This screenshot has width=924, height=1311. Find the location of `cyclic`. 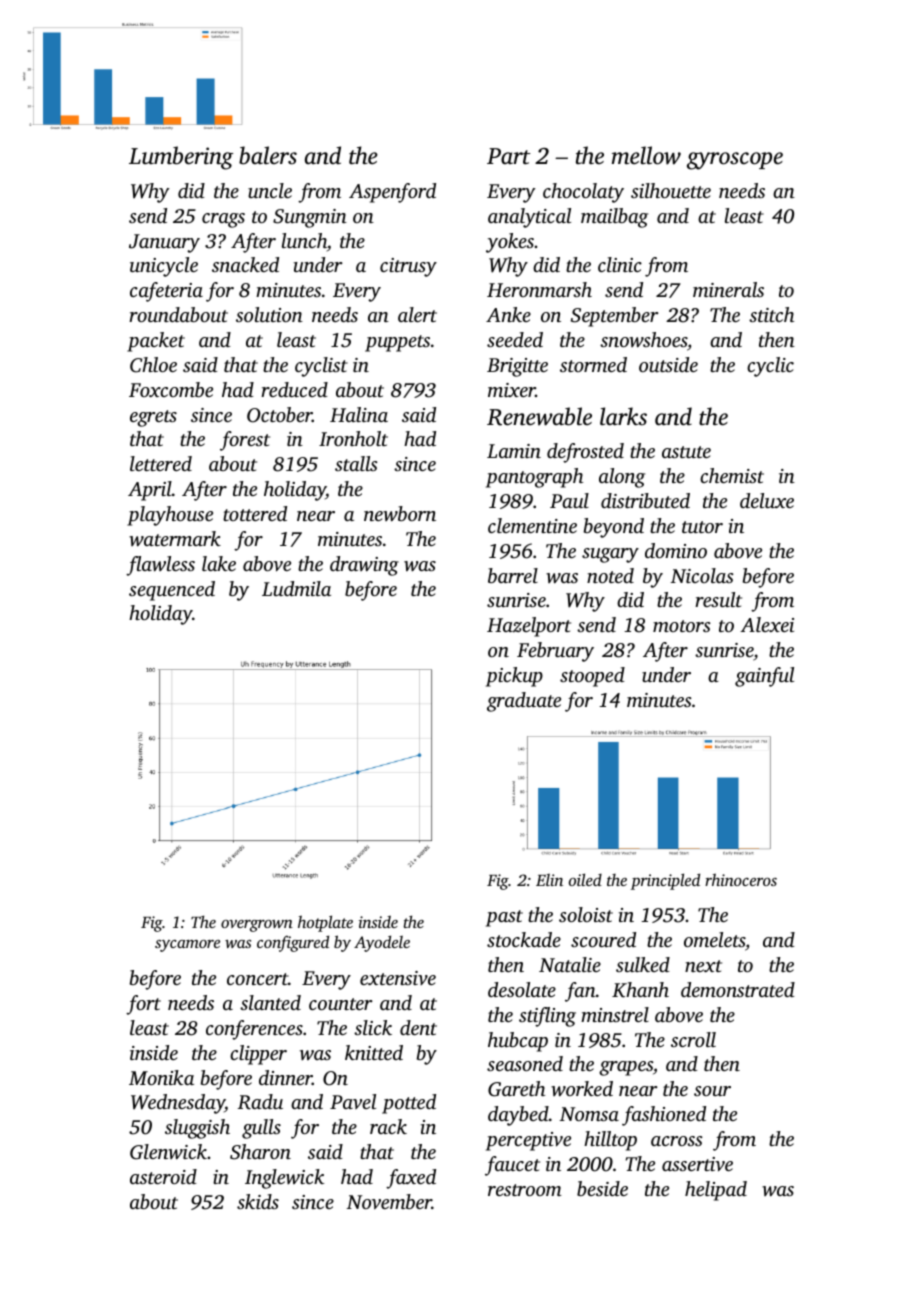

cyclic is located at coordinates (770, 367).
